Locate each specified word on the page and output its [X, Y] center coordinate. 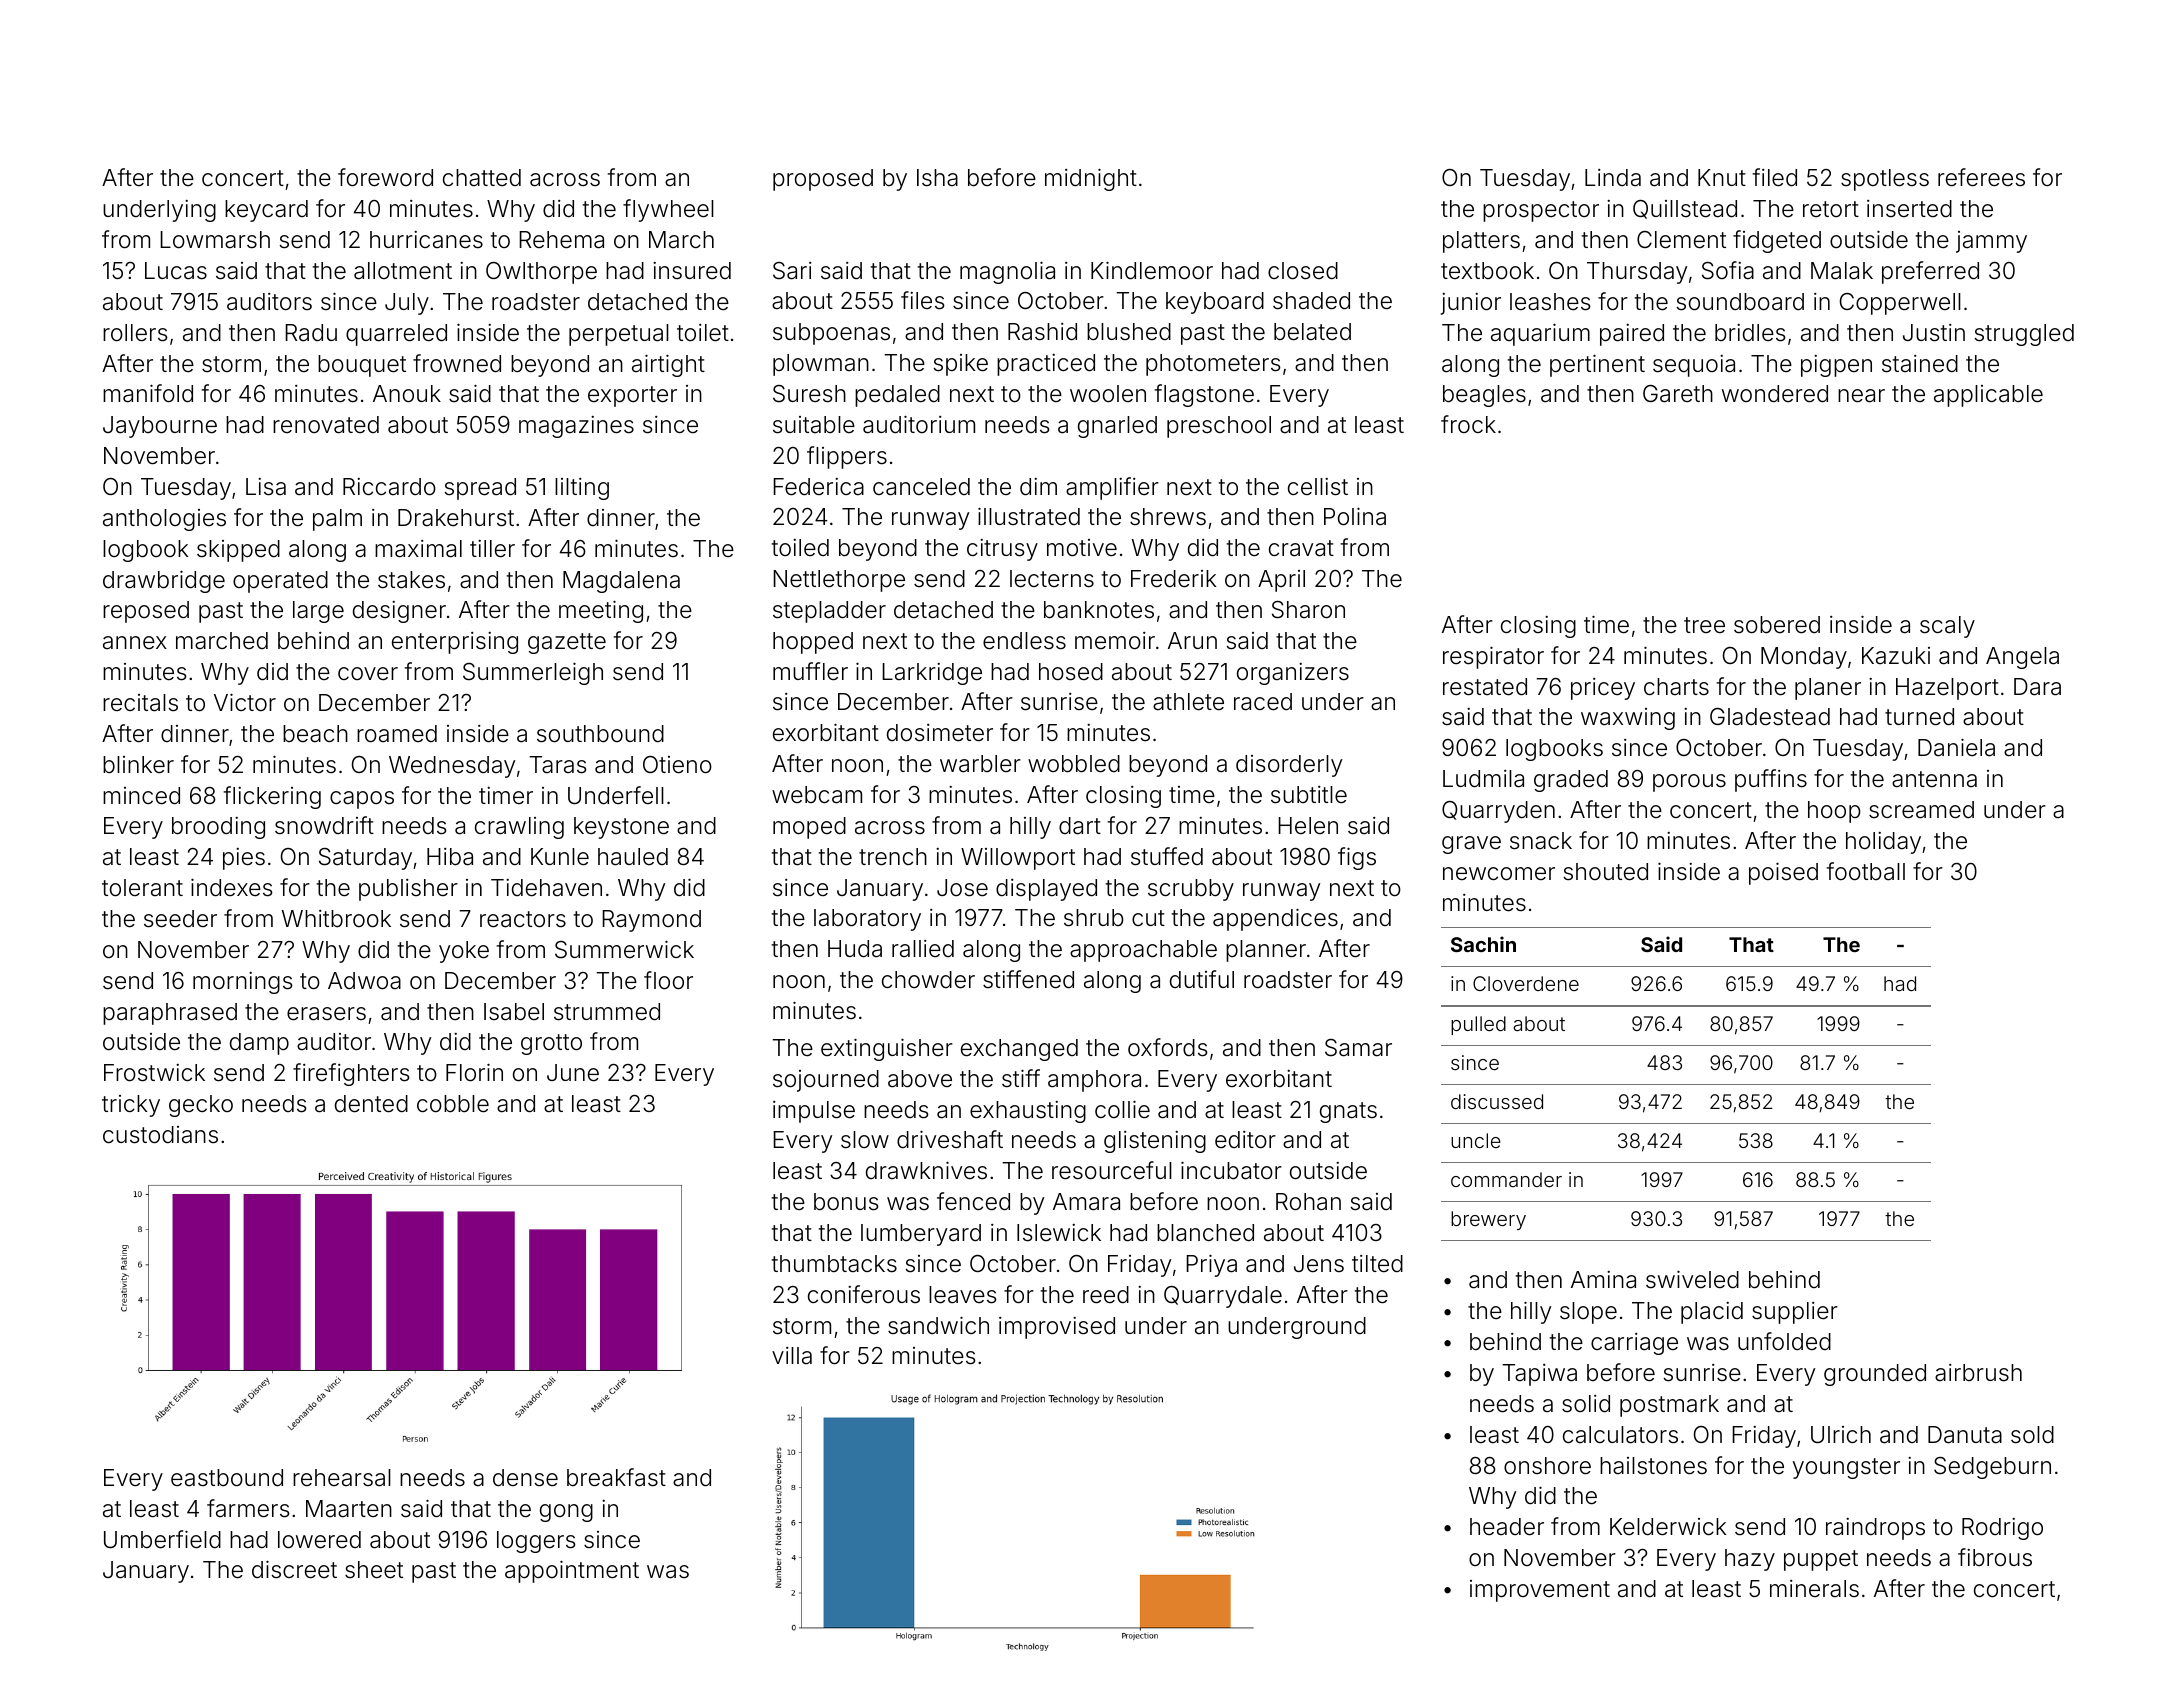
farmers [248, 1508]
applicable [1988, 396]
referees [1981, 177]
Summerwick [624, 949]
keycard [266, 211]
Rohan [1308, 1202]
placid [1712, 1313]
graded [1571, 781]
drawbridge [164, 581]
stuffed [1167, 856]
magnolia [1007, 272]
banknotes [1099, 610]
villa [792, 1356]
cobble [453, 1104]
